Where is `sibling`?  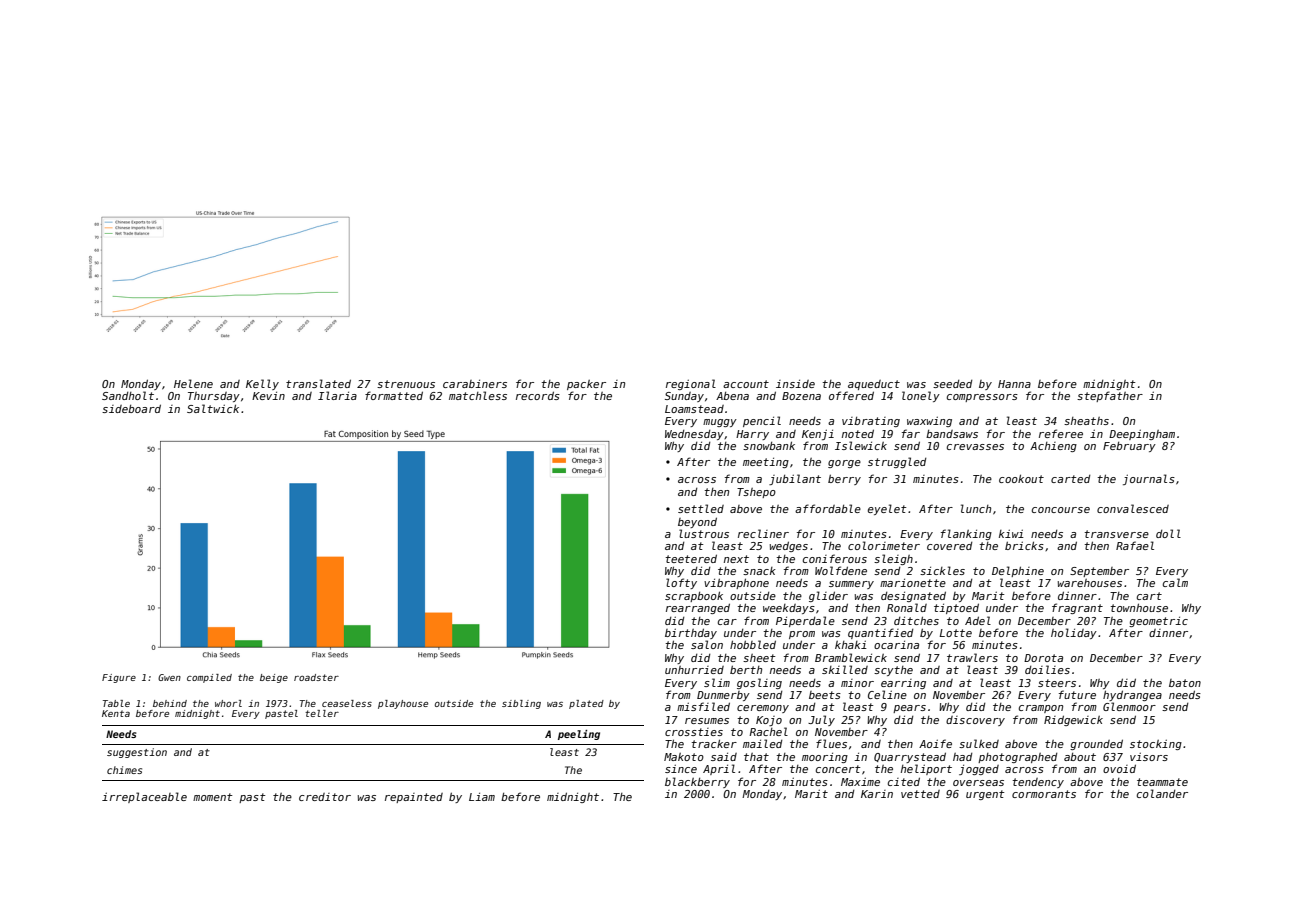 sibling is located at coordinates (521, 704).
